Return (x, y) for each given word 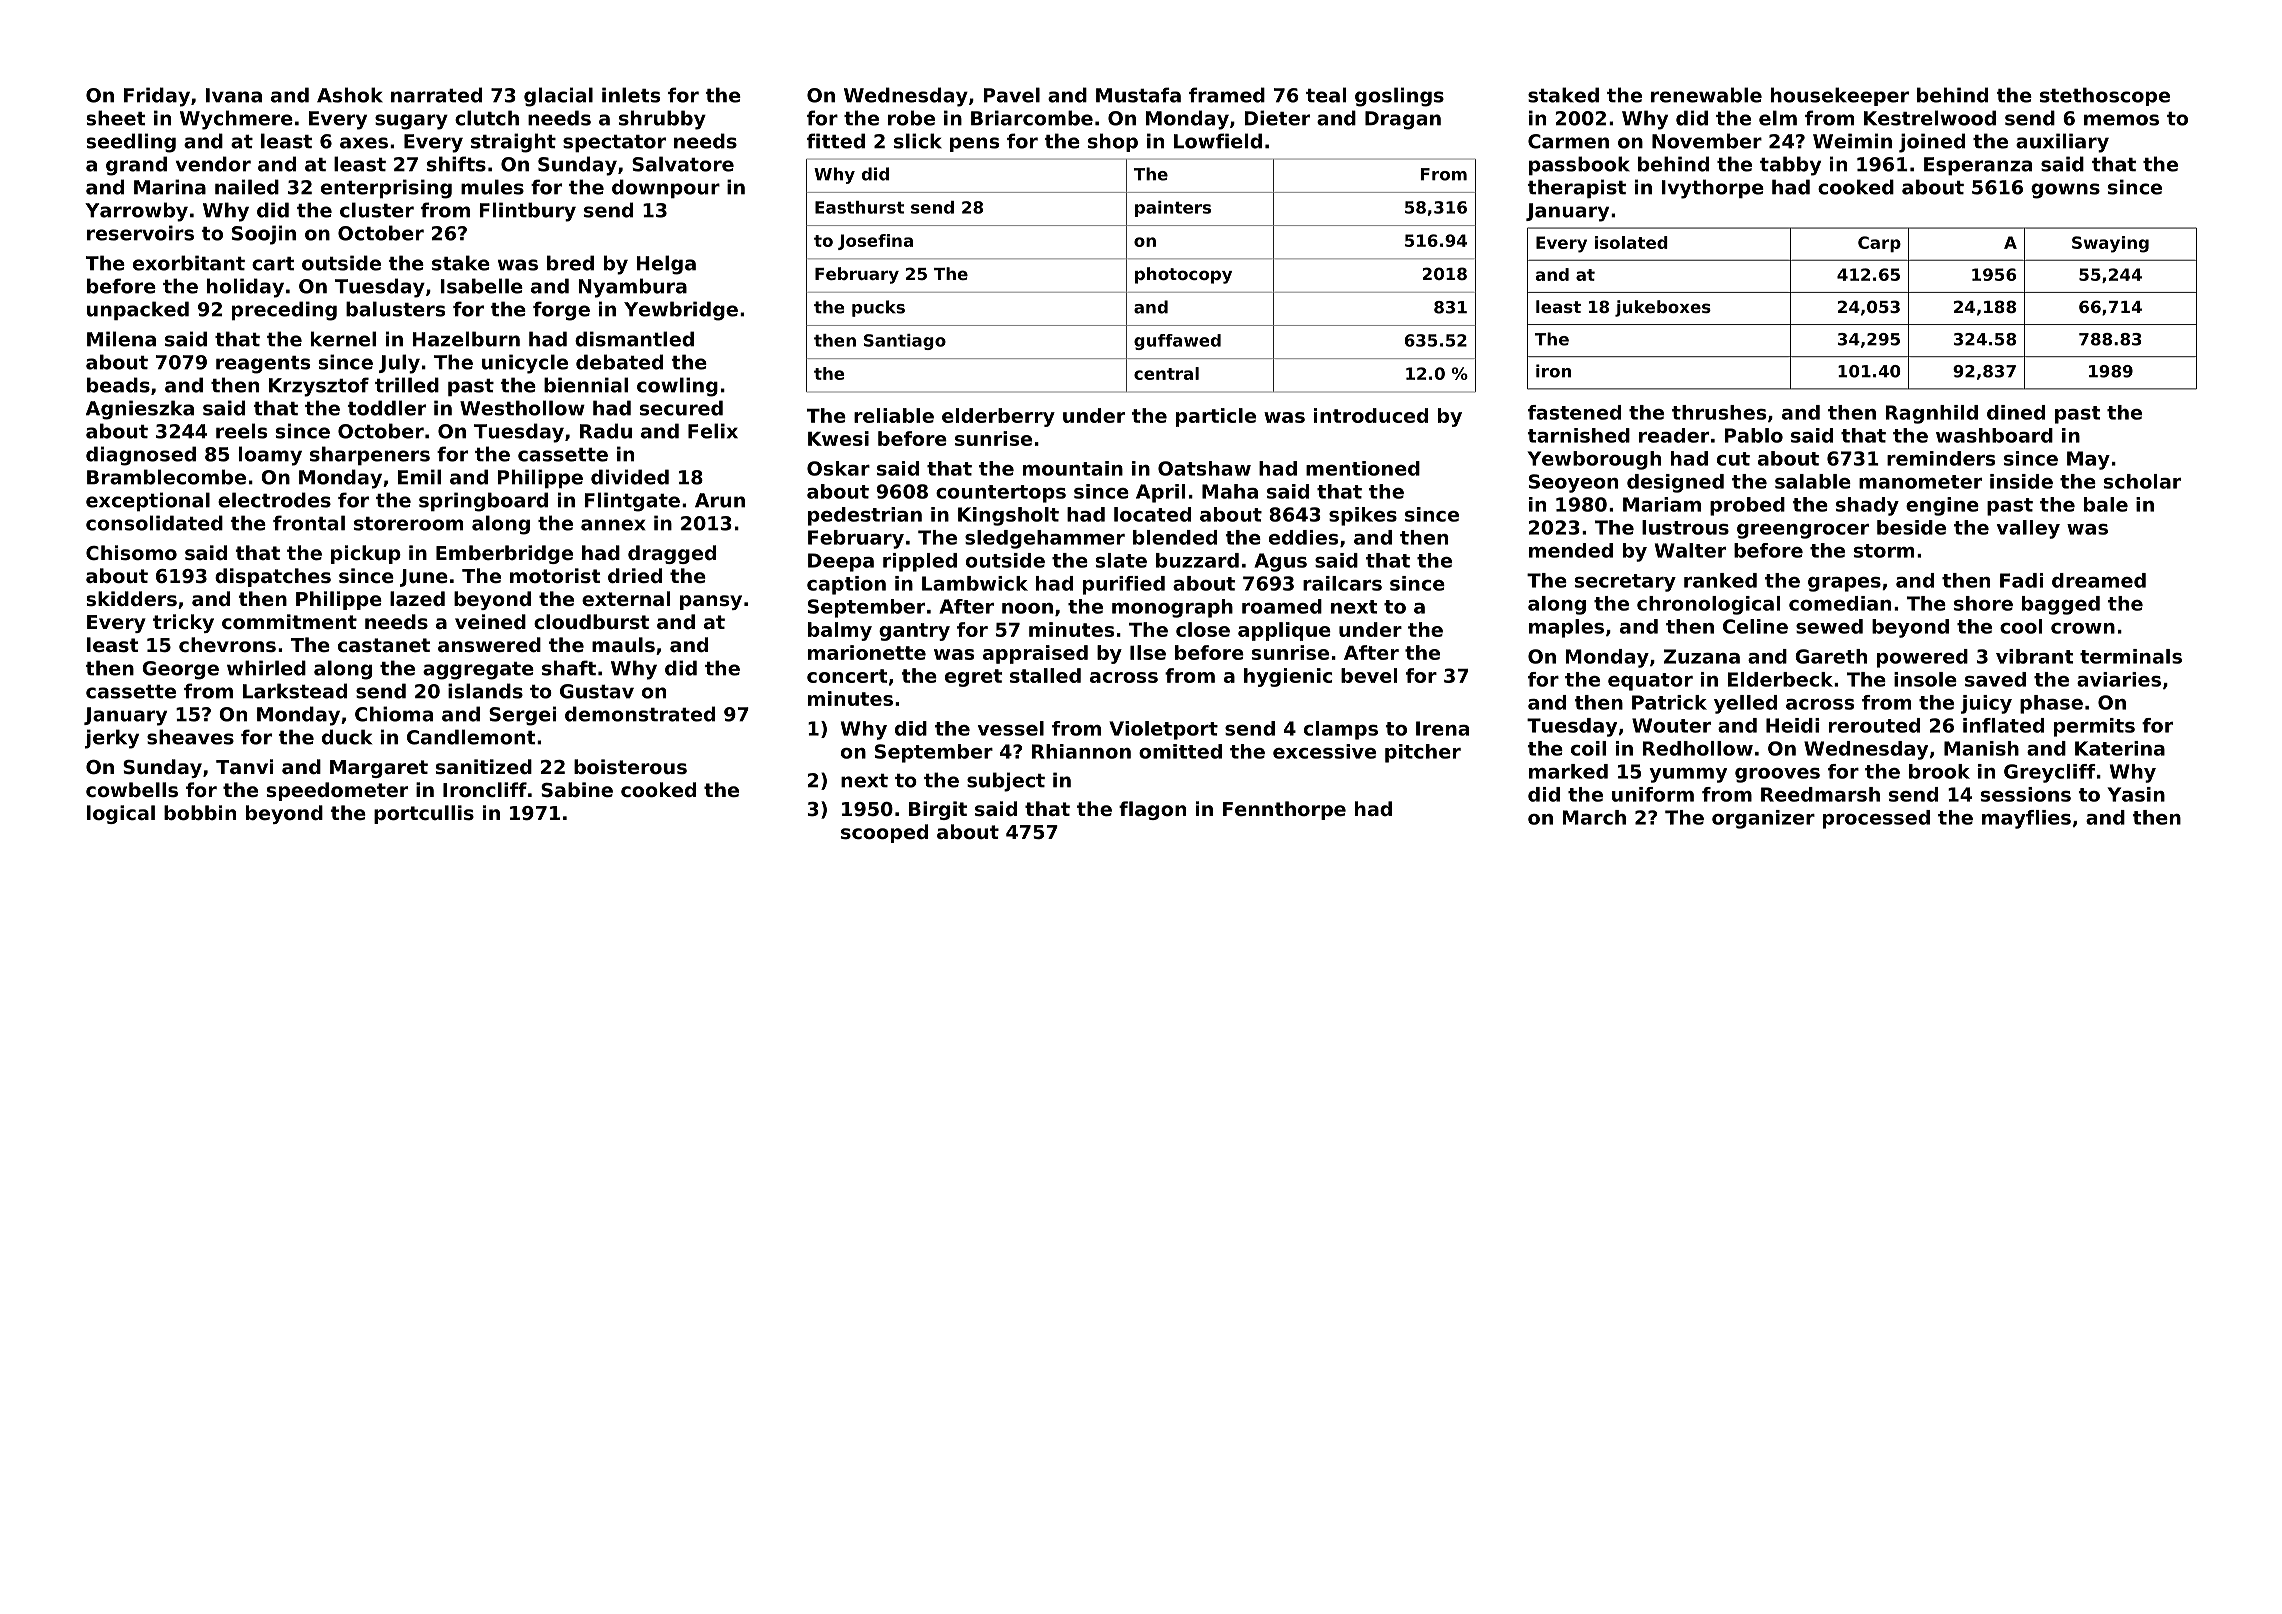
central (1166, 373)
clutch (487, 118)
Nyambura (633, 288)
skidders (132, 598)
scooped (884, 833)
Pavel (1012, 95)
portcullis (424, 814)
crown (2083, 628)
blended (1175, 537)
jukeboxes (1663, 308)
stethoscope (2105, 96)
